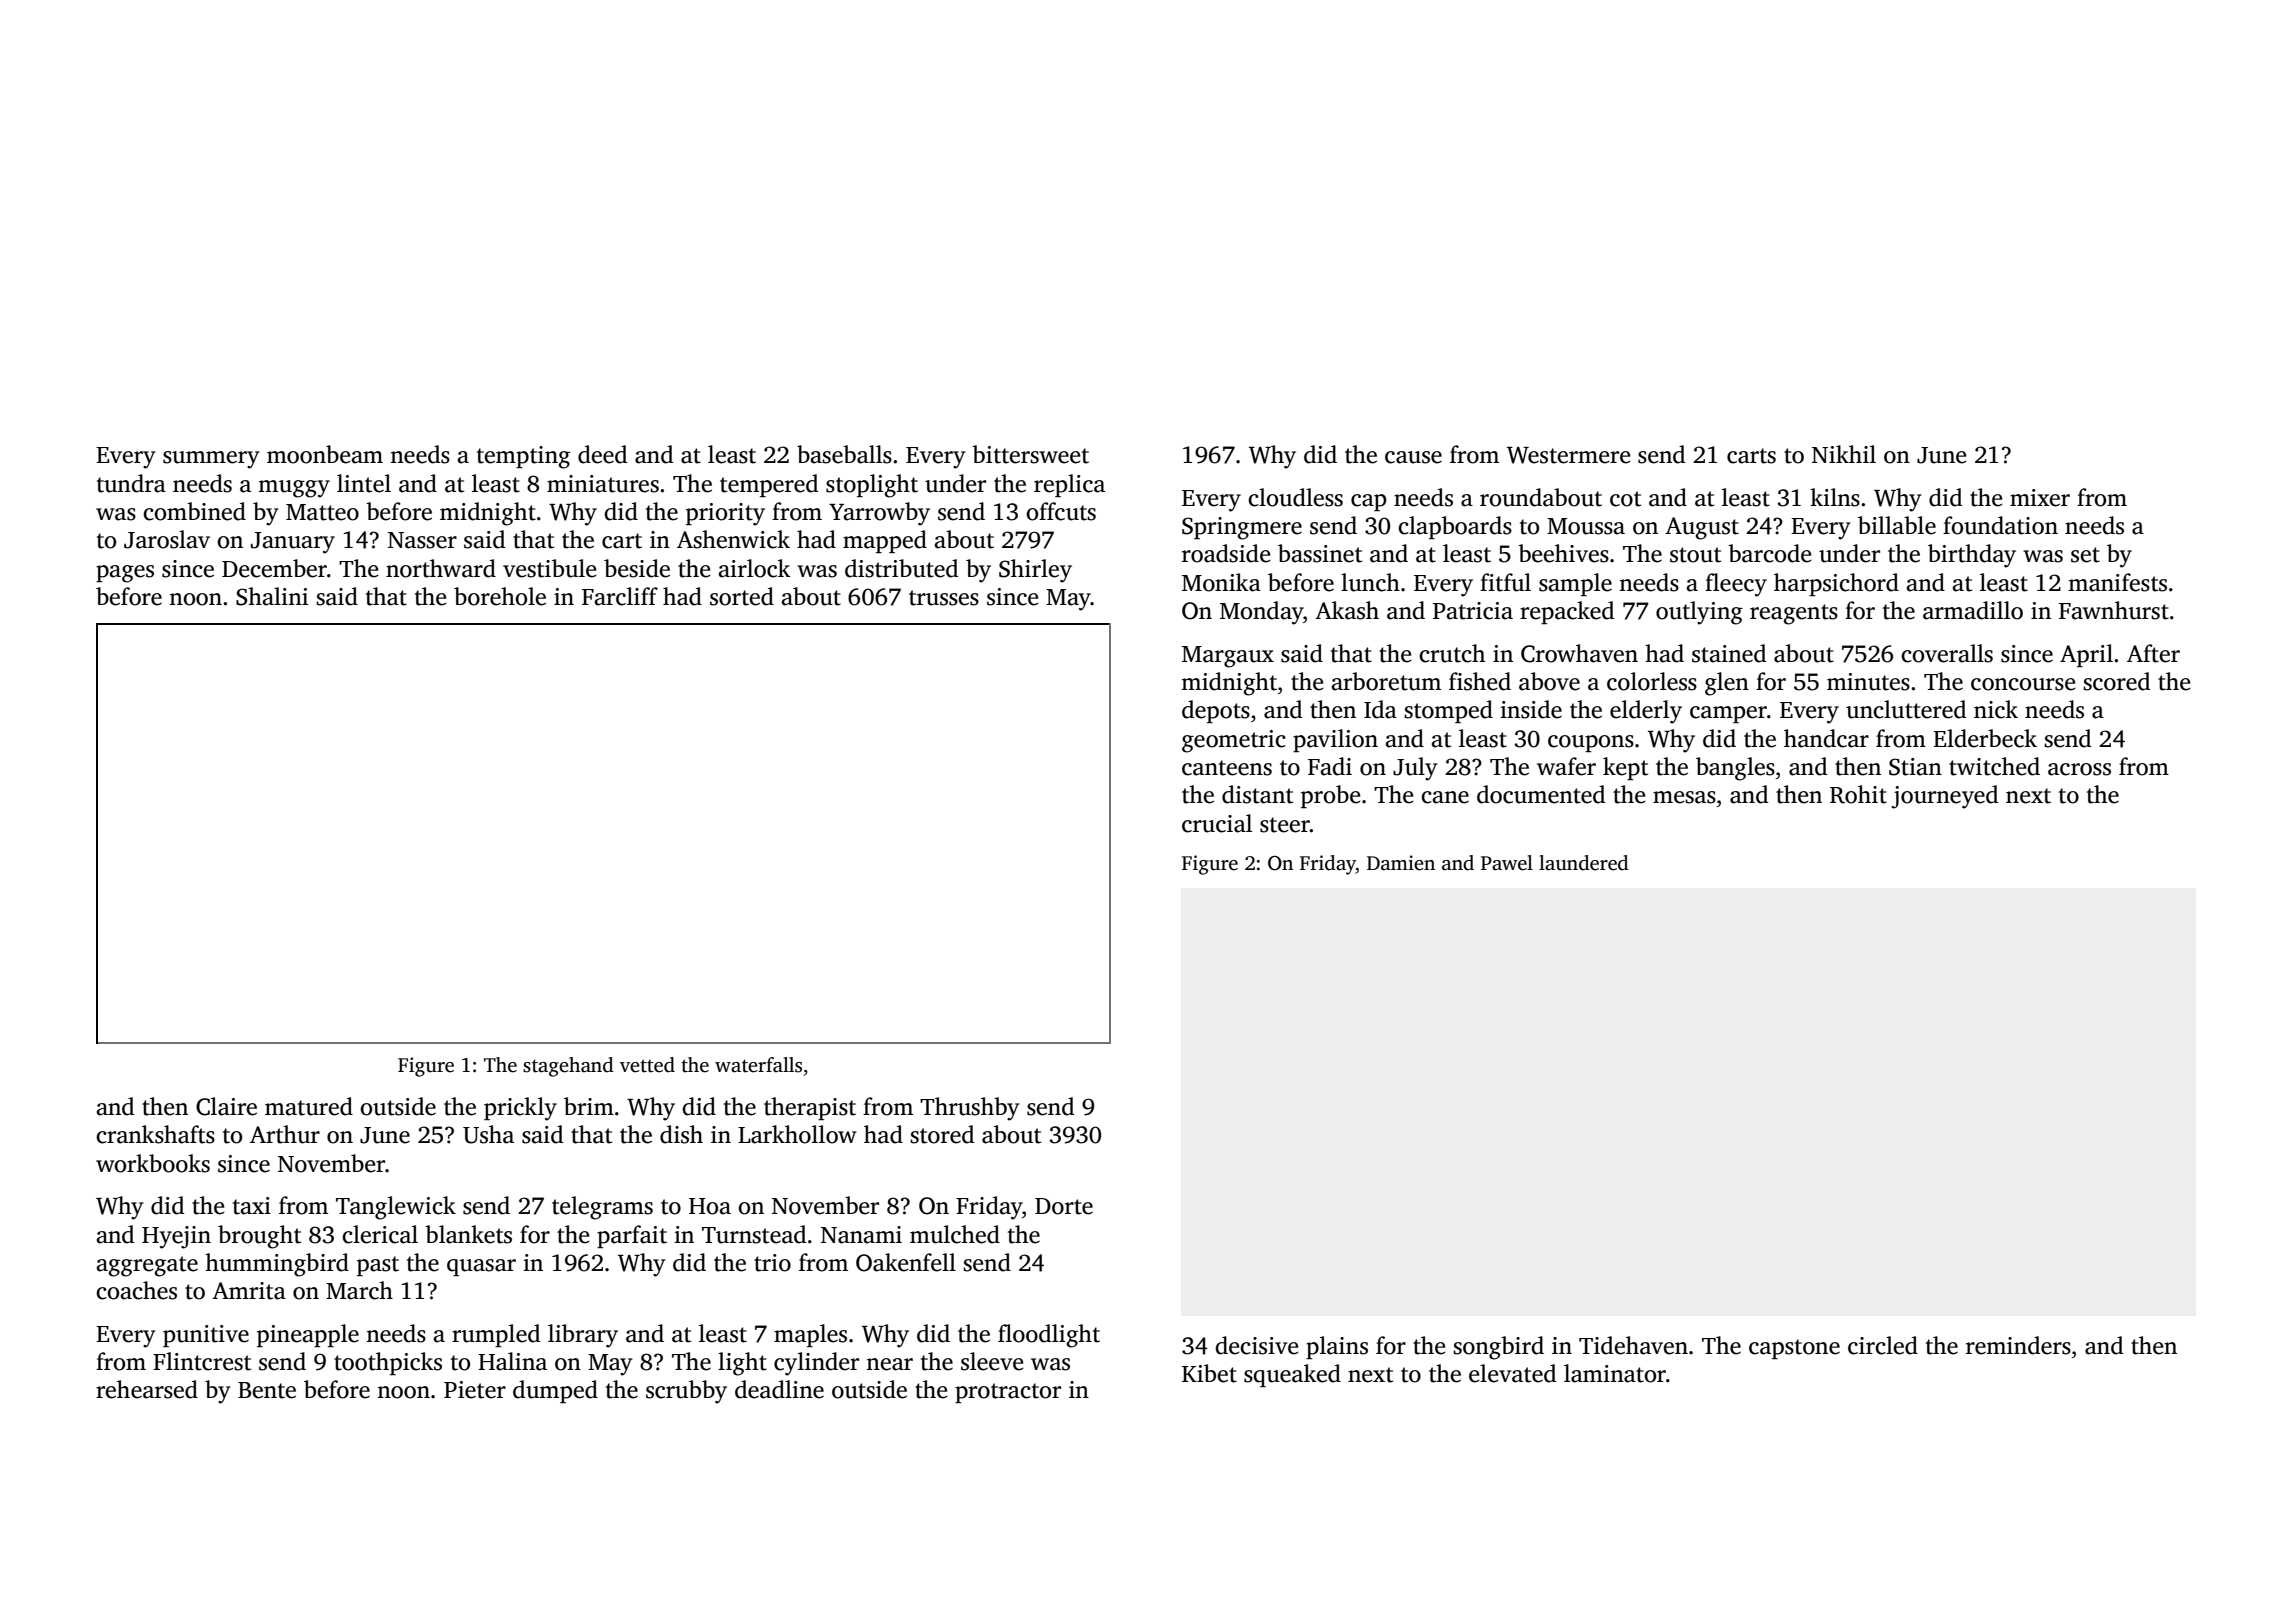 The image size is (2292, 1620). Describe the element at coordinates (2040, 498) in the screenshot. I see `mixer` at that location.
